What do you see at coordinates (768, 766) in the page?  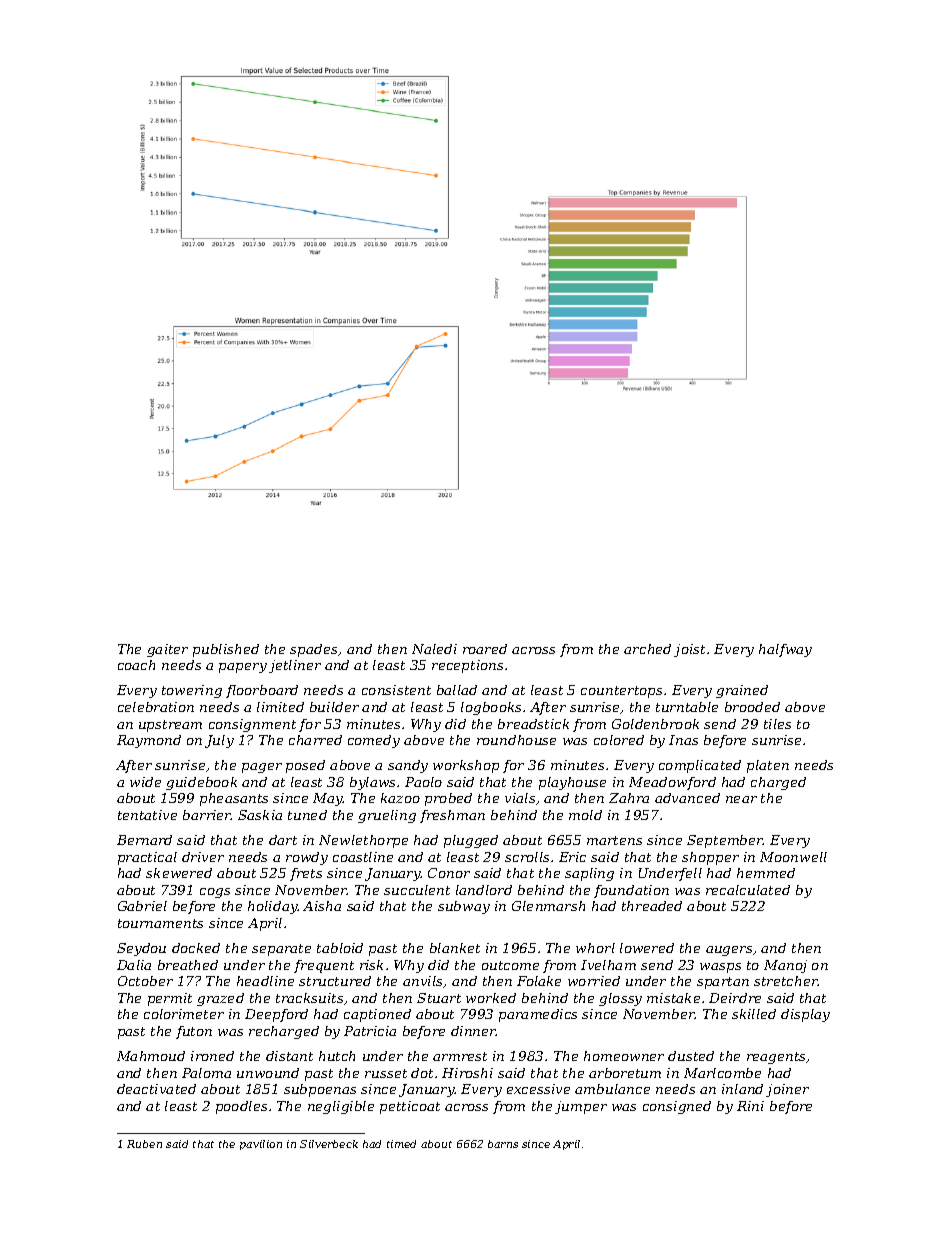 I see `platen` at bounding box center [768, 766].
